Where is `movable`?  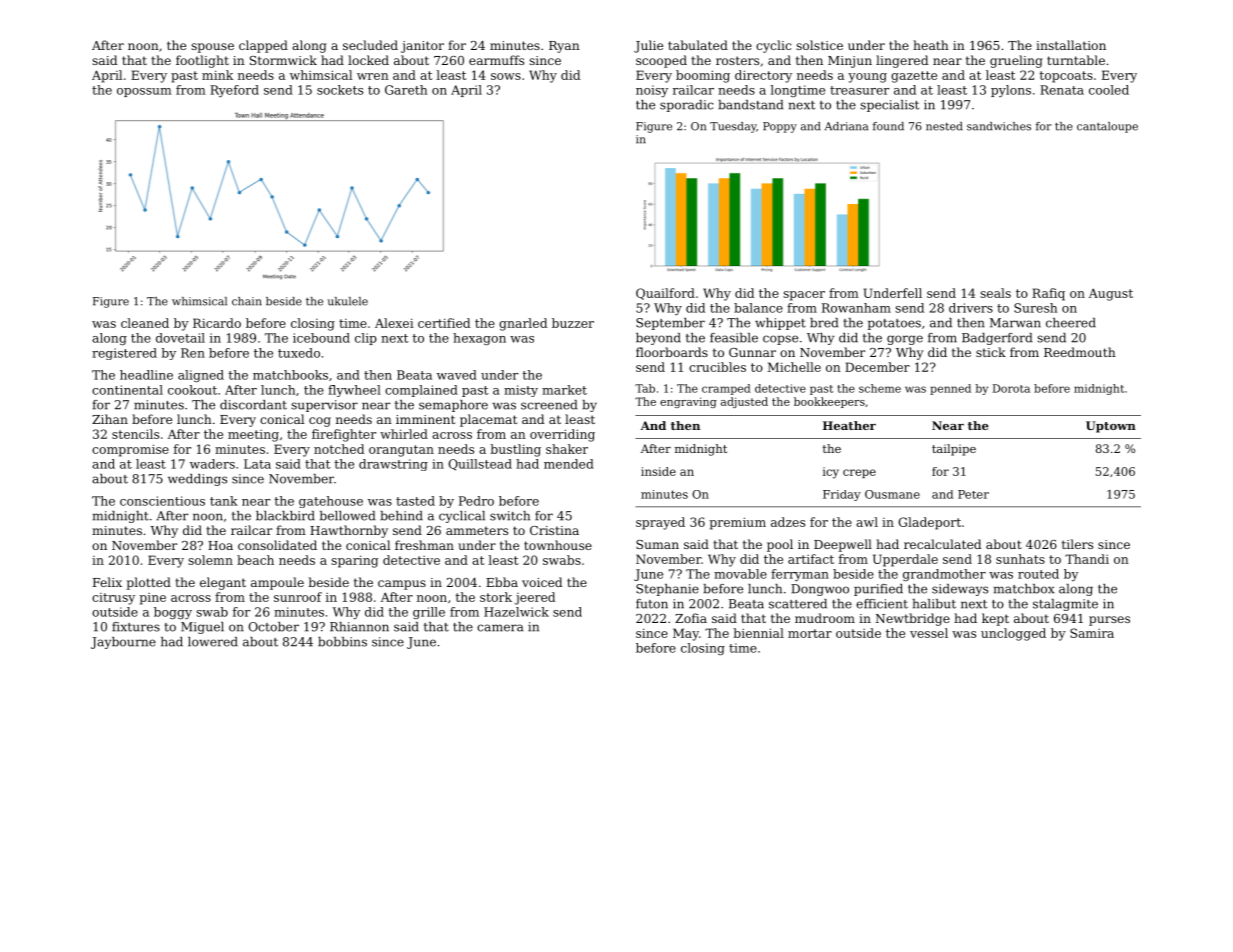 movable is located at coordinates (740, 574).
